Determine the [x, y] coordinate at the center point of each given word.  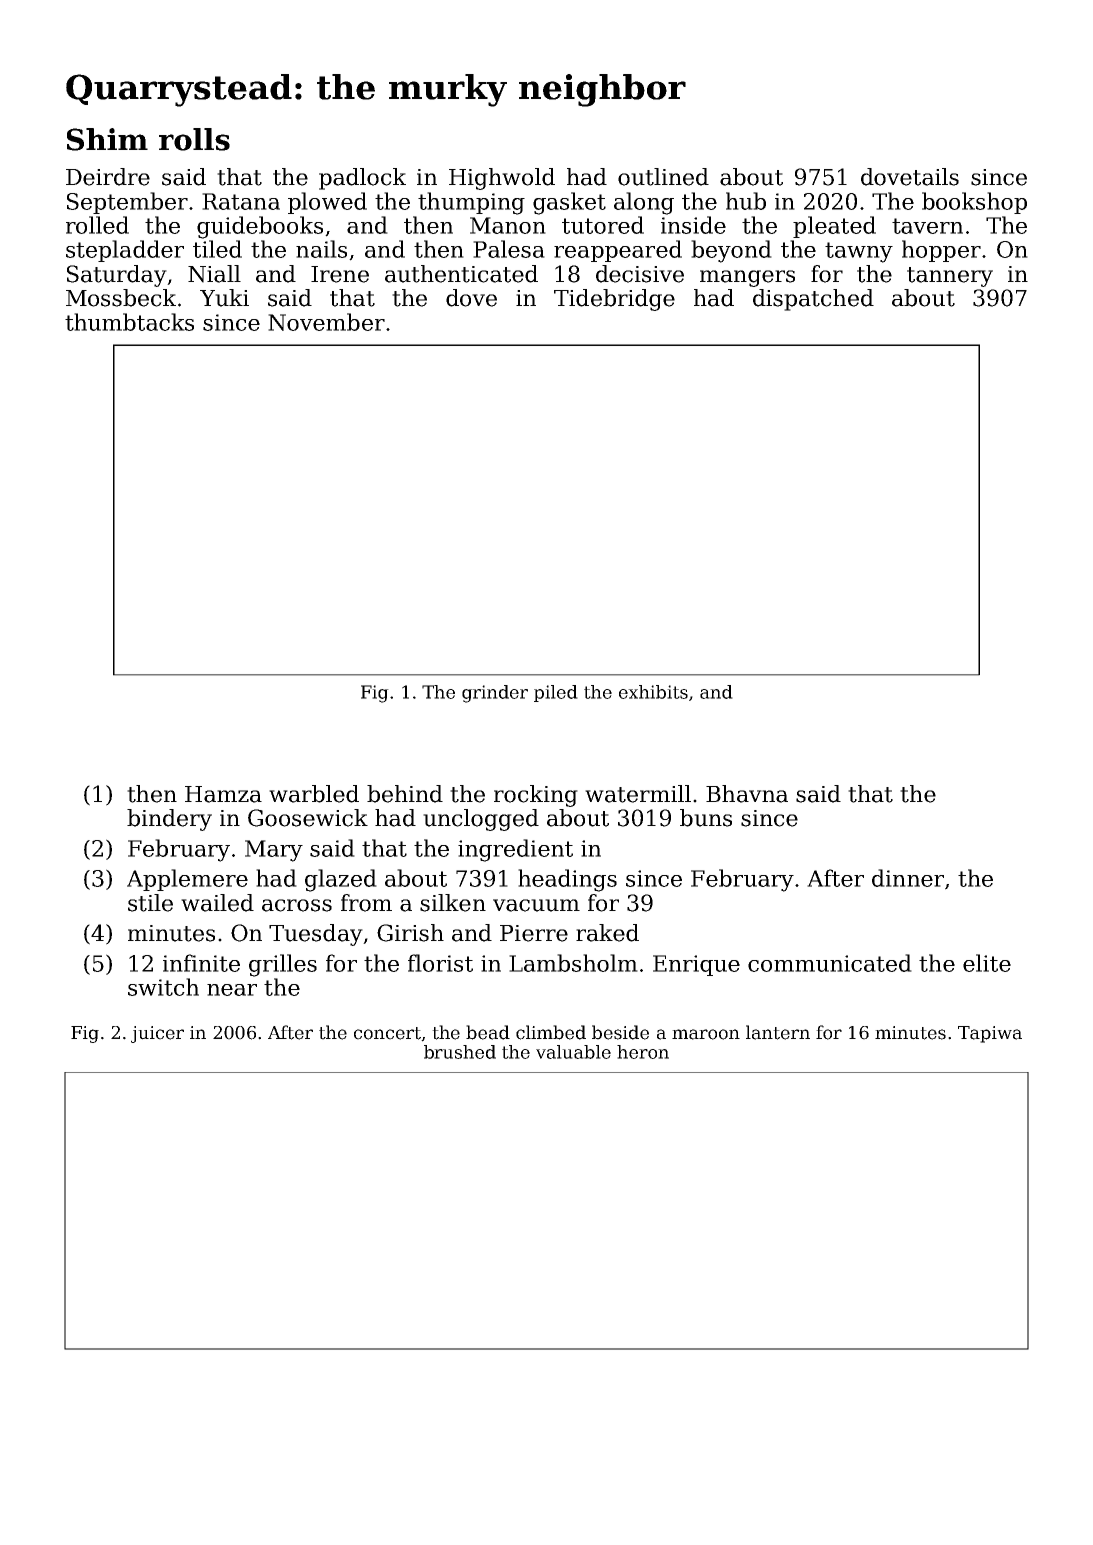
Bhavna [747, 794]
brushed [460, 1052]
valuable [573, 1052]
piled [556, 693]
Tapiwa [990, 1034]
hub [746, 201]
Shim [107, 139]
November [326, 322]
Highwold [502, 179]
